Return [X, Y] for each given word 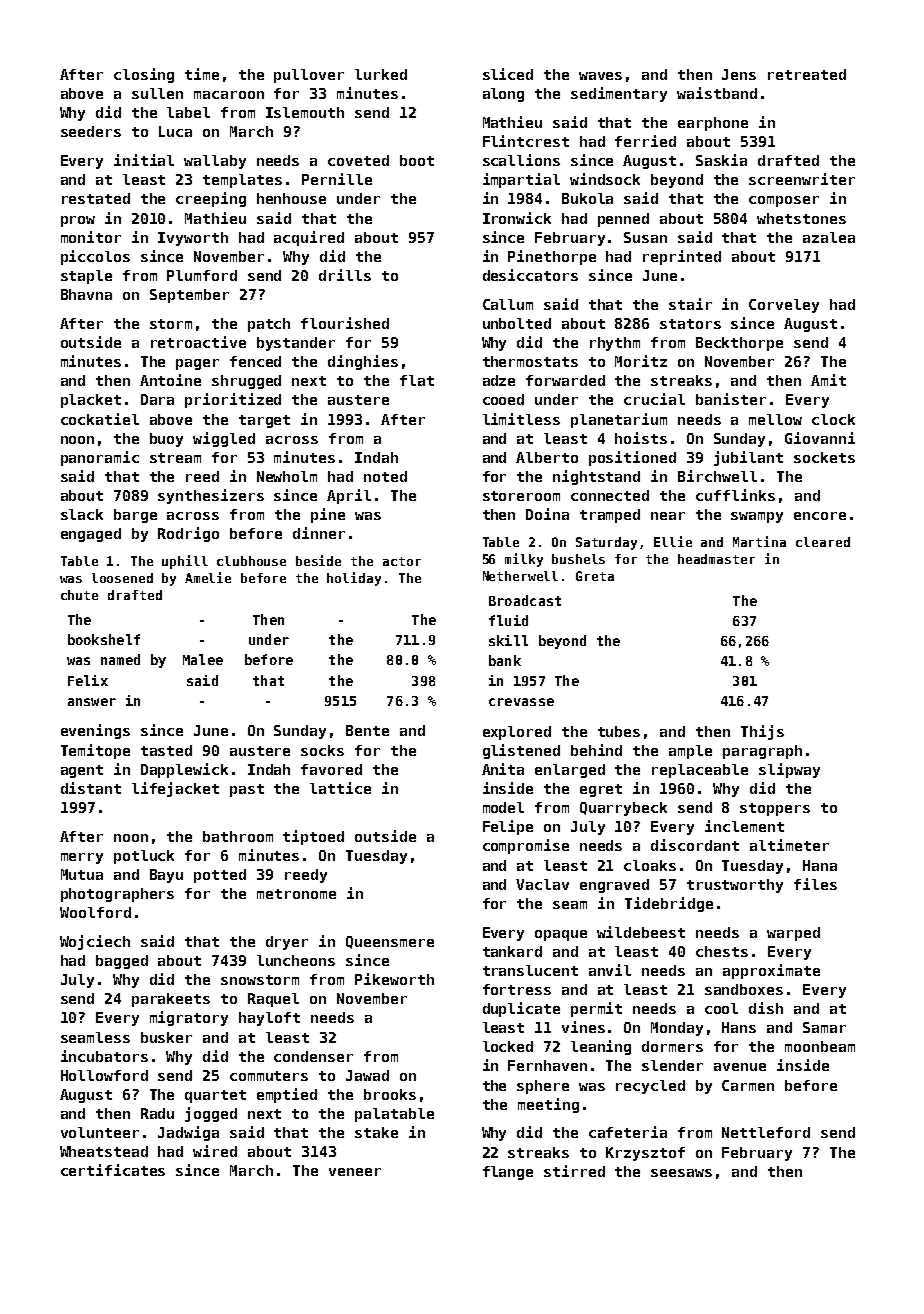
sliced [508, 74]
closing [144, 75]
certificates [113, 1170]
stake [376, 1132]
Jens [739, 74]
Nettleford [766, 1132]
